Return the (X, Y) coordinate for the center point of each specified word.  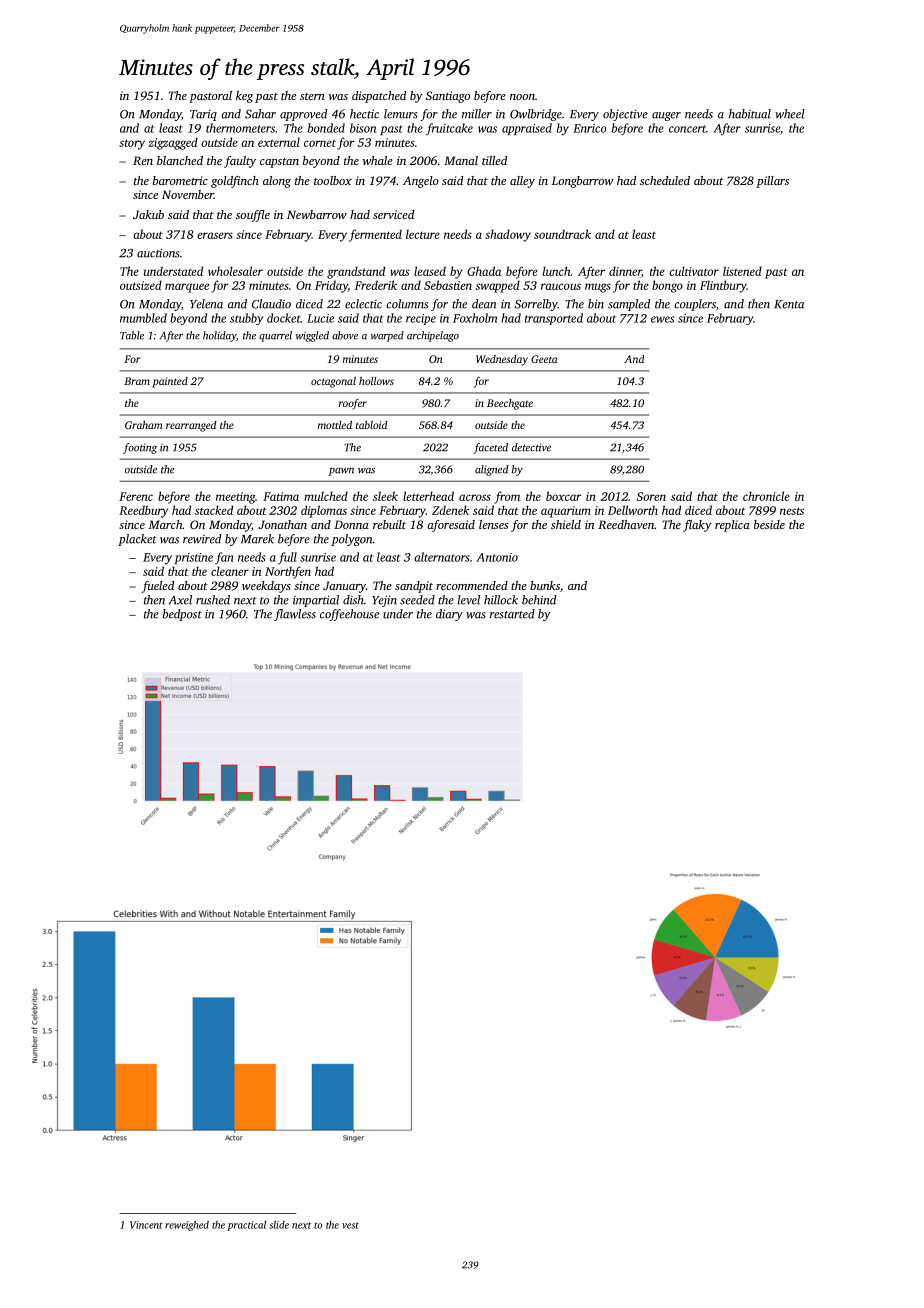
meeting (235, 498)
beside (769, 524)
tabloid (372, 425)
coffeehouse (349, 615)
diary (449, 615)
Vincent (146, 1225)
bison (363, 128)
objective (625, 115)
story (132, 144)
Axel (180, 600)
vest (350, 1225)
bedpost (182, 615)
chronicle (766, 496)
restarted (512, 614)
